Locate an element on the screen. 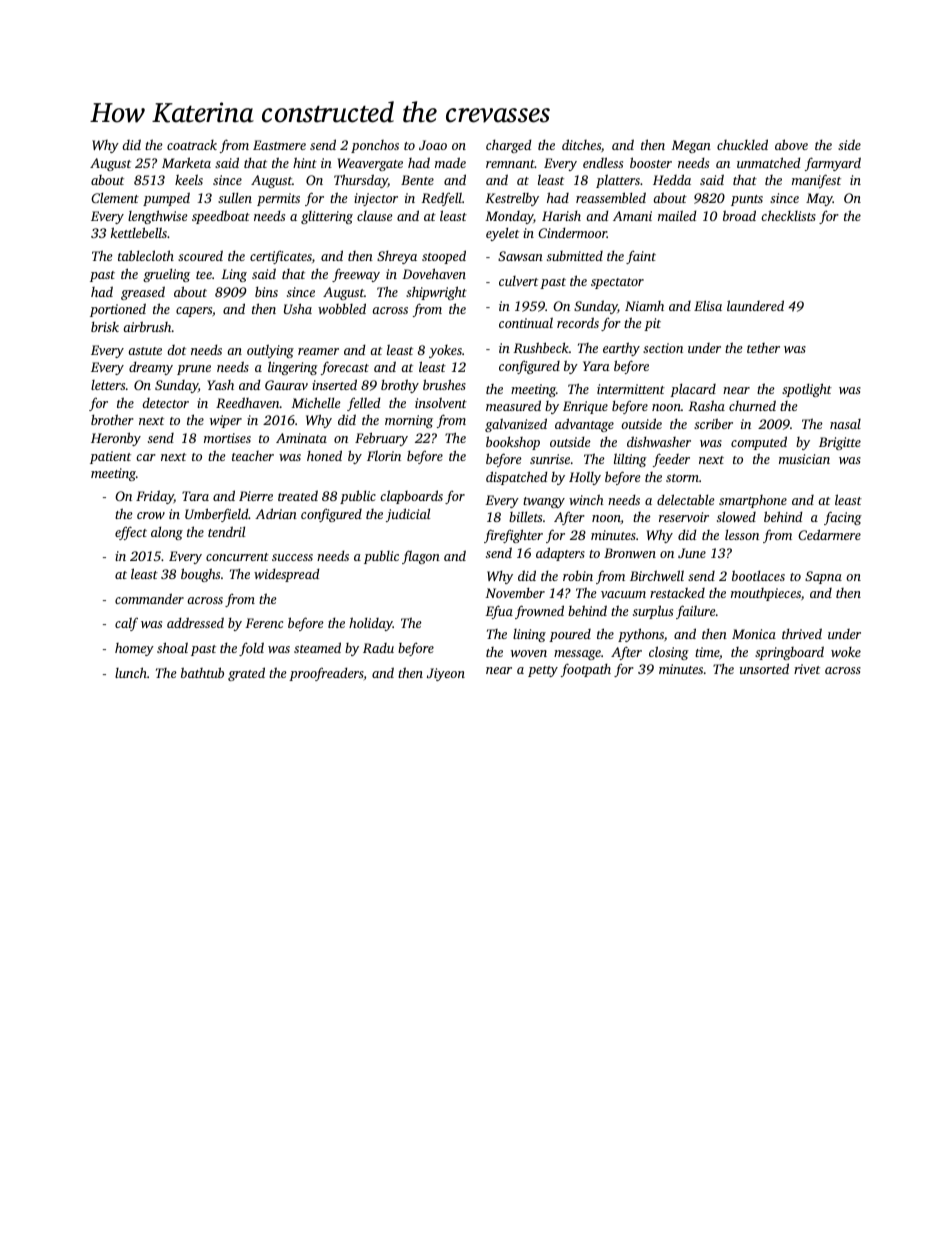 The width and height of the screenshot is (952, 1233). outlying is located at coordinates (270, 351).
